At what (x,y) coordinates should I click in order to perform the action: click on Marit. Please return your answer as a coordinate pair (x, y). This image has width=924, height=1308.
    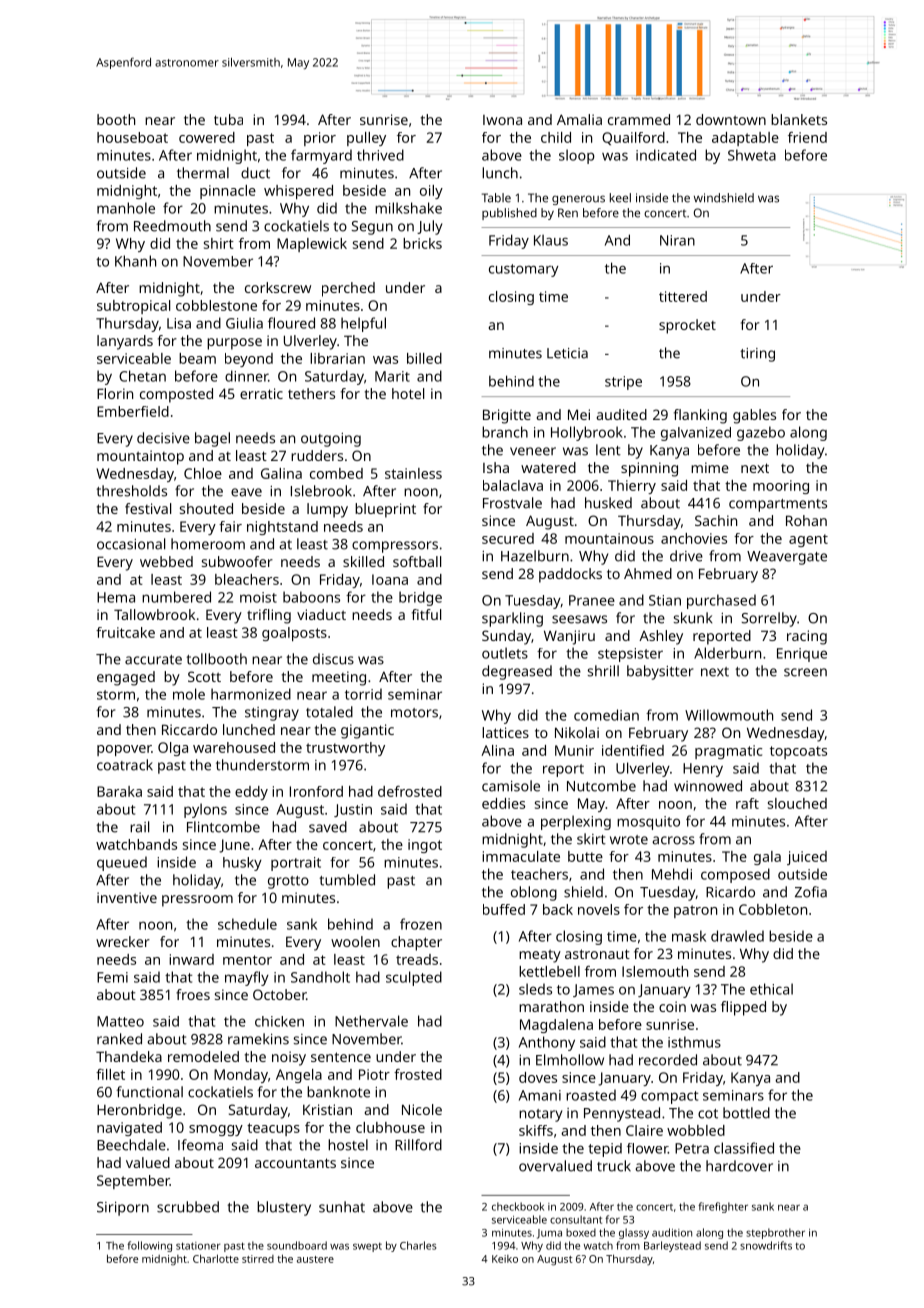
    Looking at the image, I should click on (392, 376).
